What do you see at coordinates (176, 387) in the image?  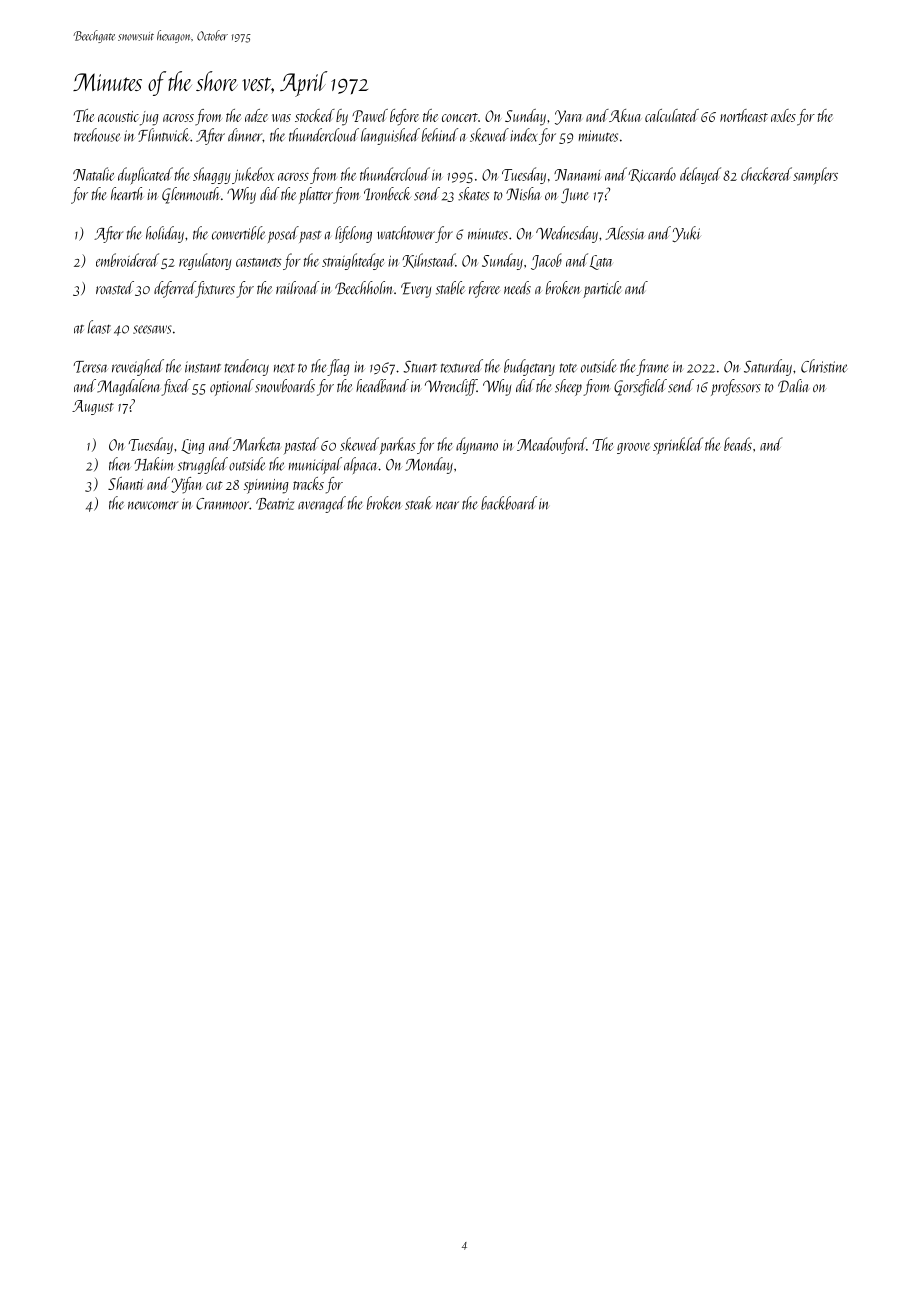 I see `fixed` at bounding box center [176, 387].
